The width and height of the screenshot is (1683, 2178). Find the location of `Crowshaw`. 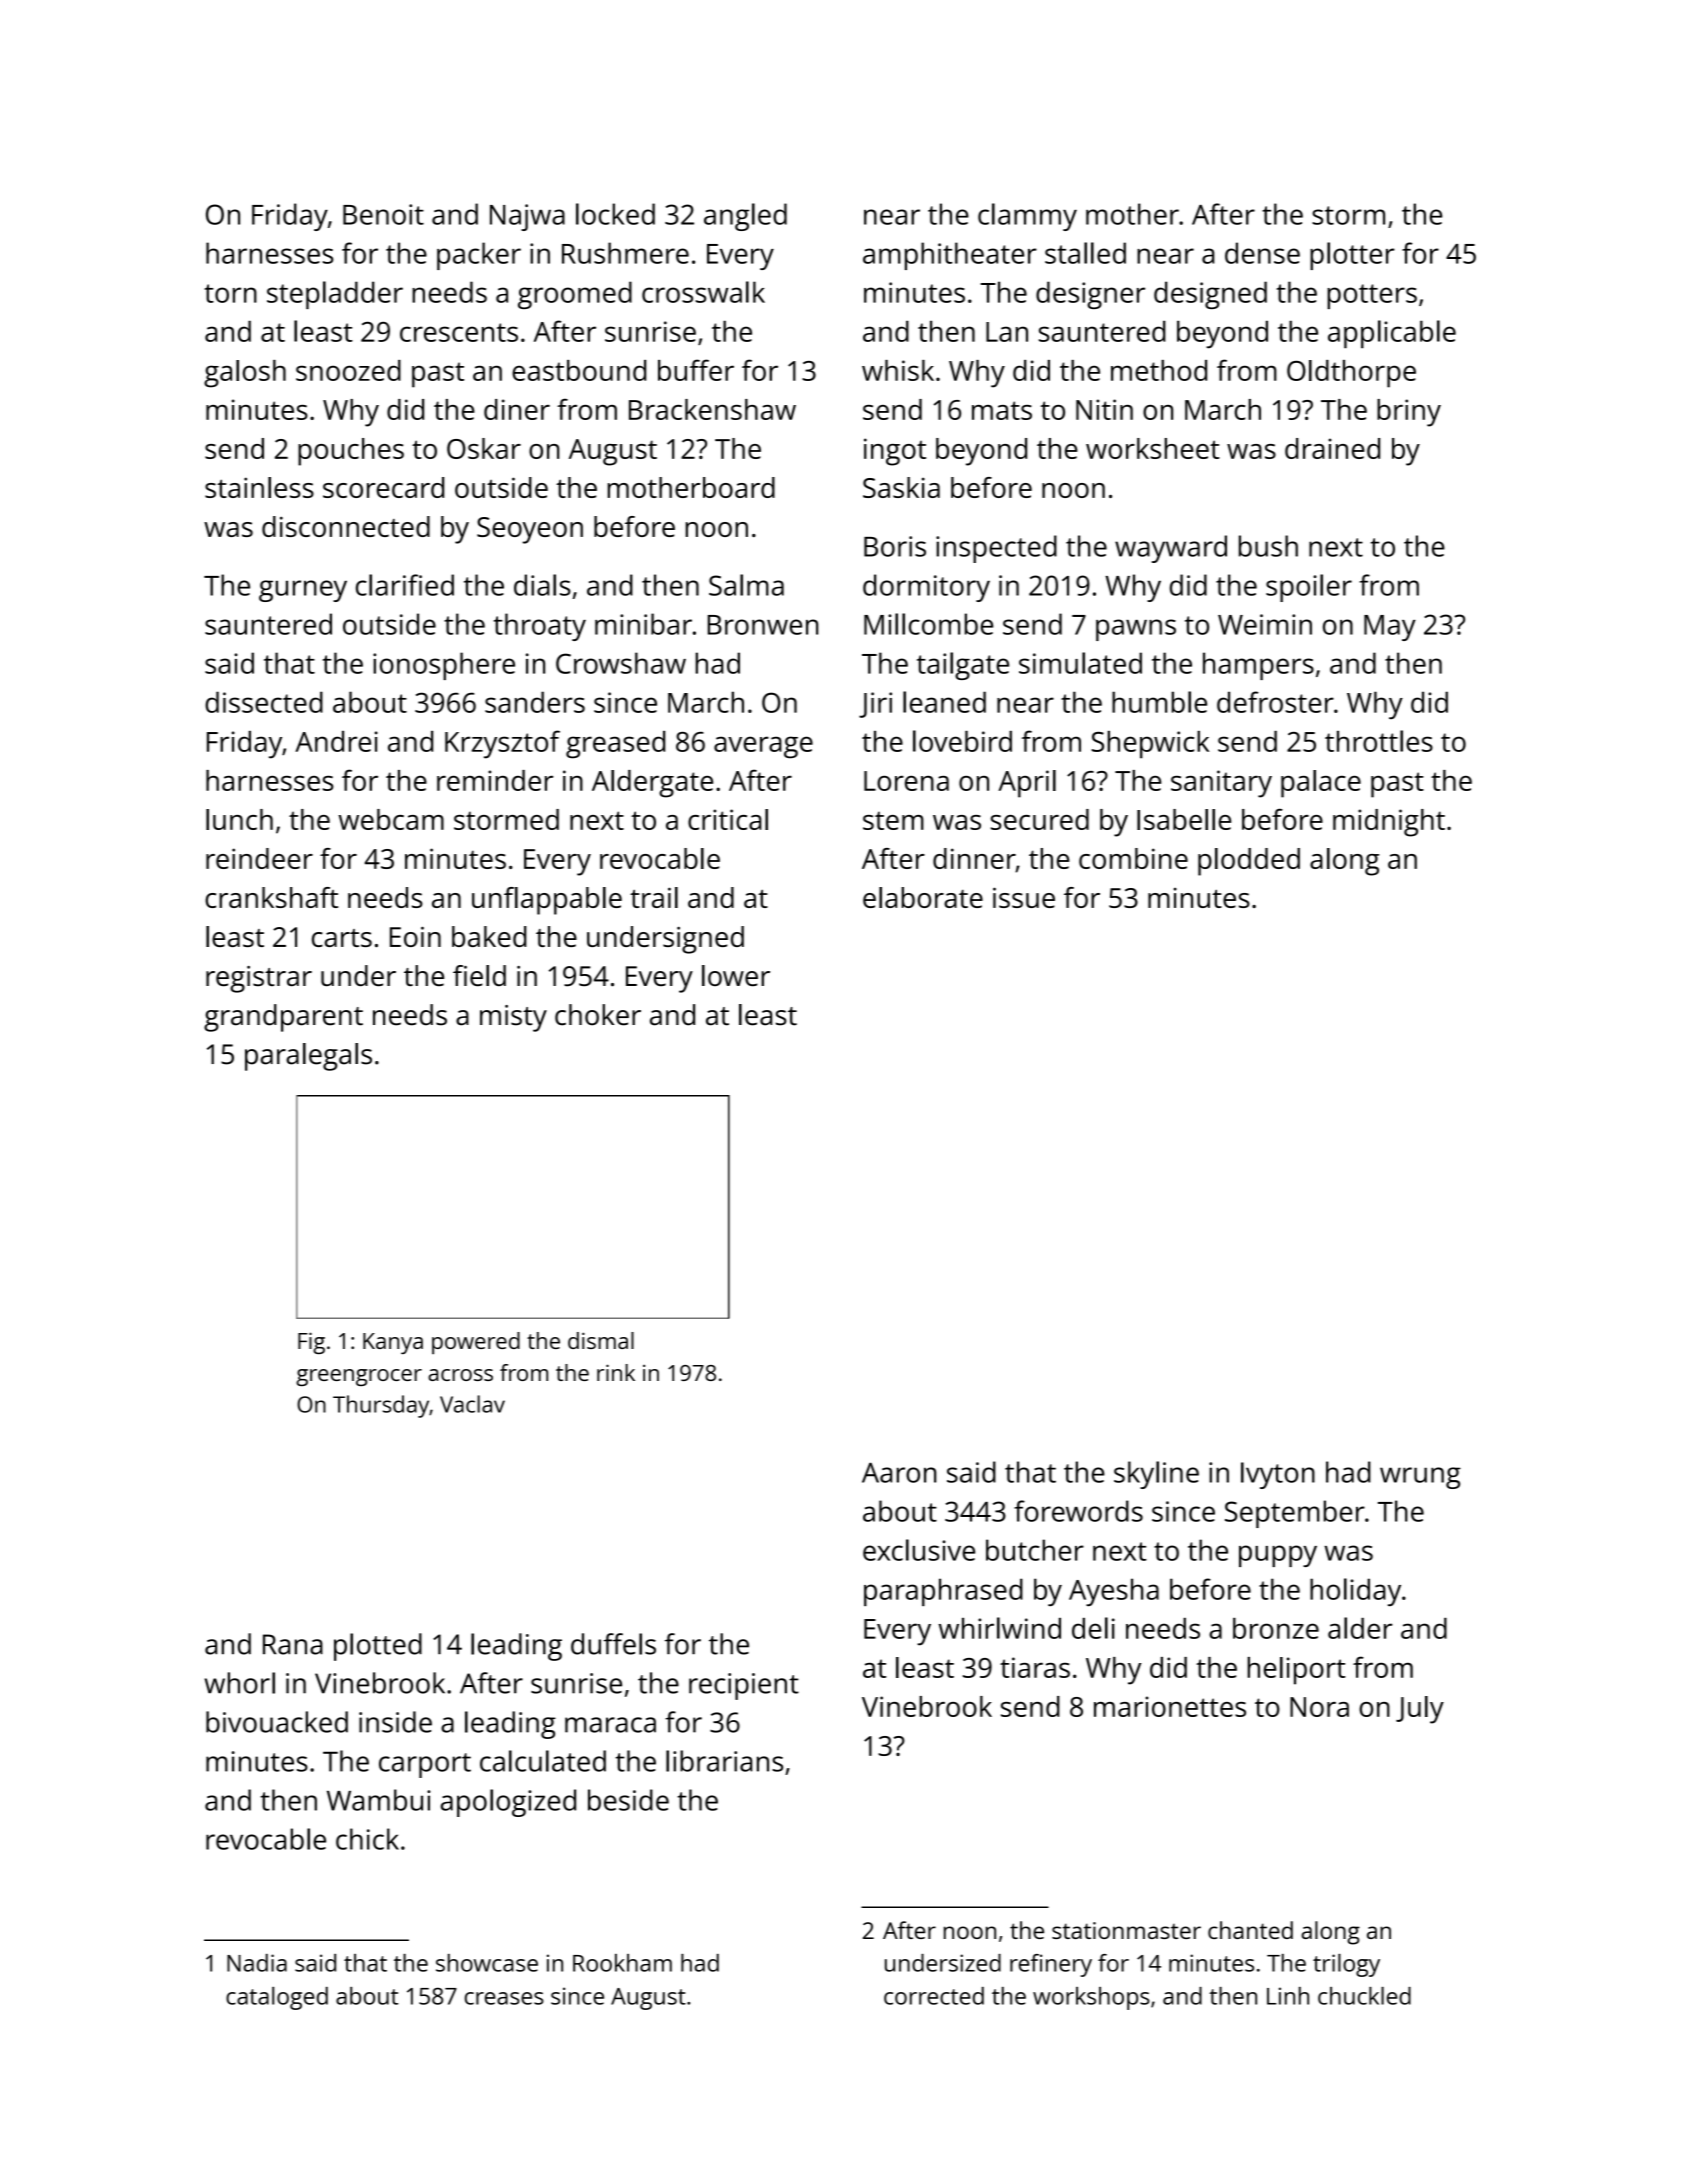

Crowshaw is located at coordinates (621, 663).
